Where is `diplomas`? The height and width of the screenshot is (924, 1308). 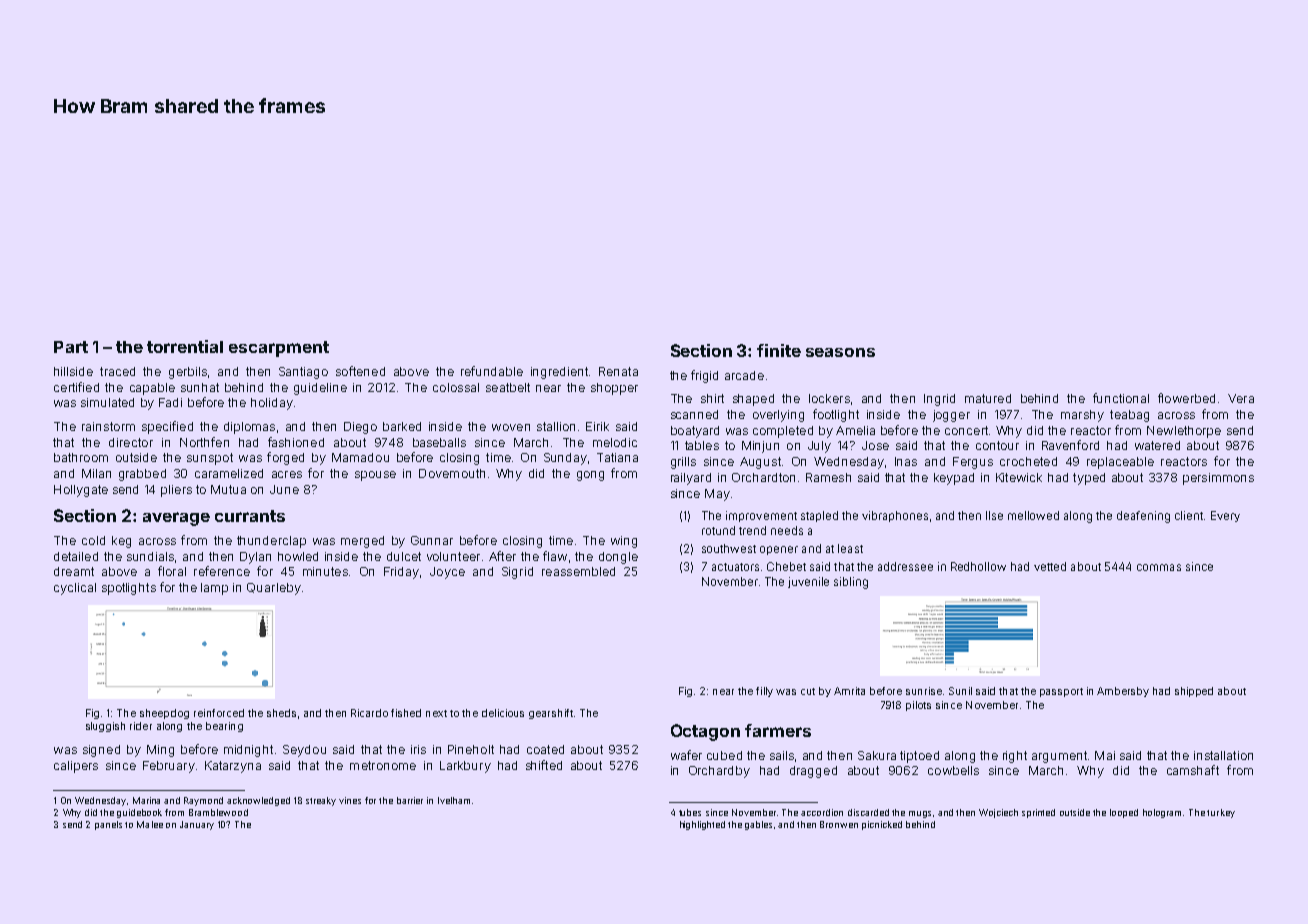
diplomas is located at coordinates (249, 428).
